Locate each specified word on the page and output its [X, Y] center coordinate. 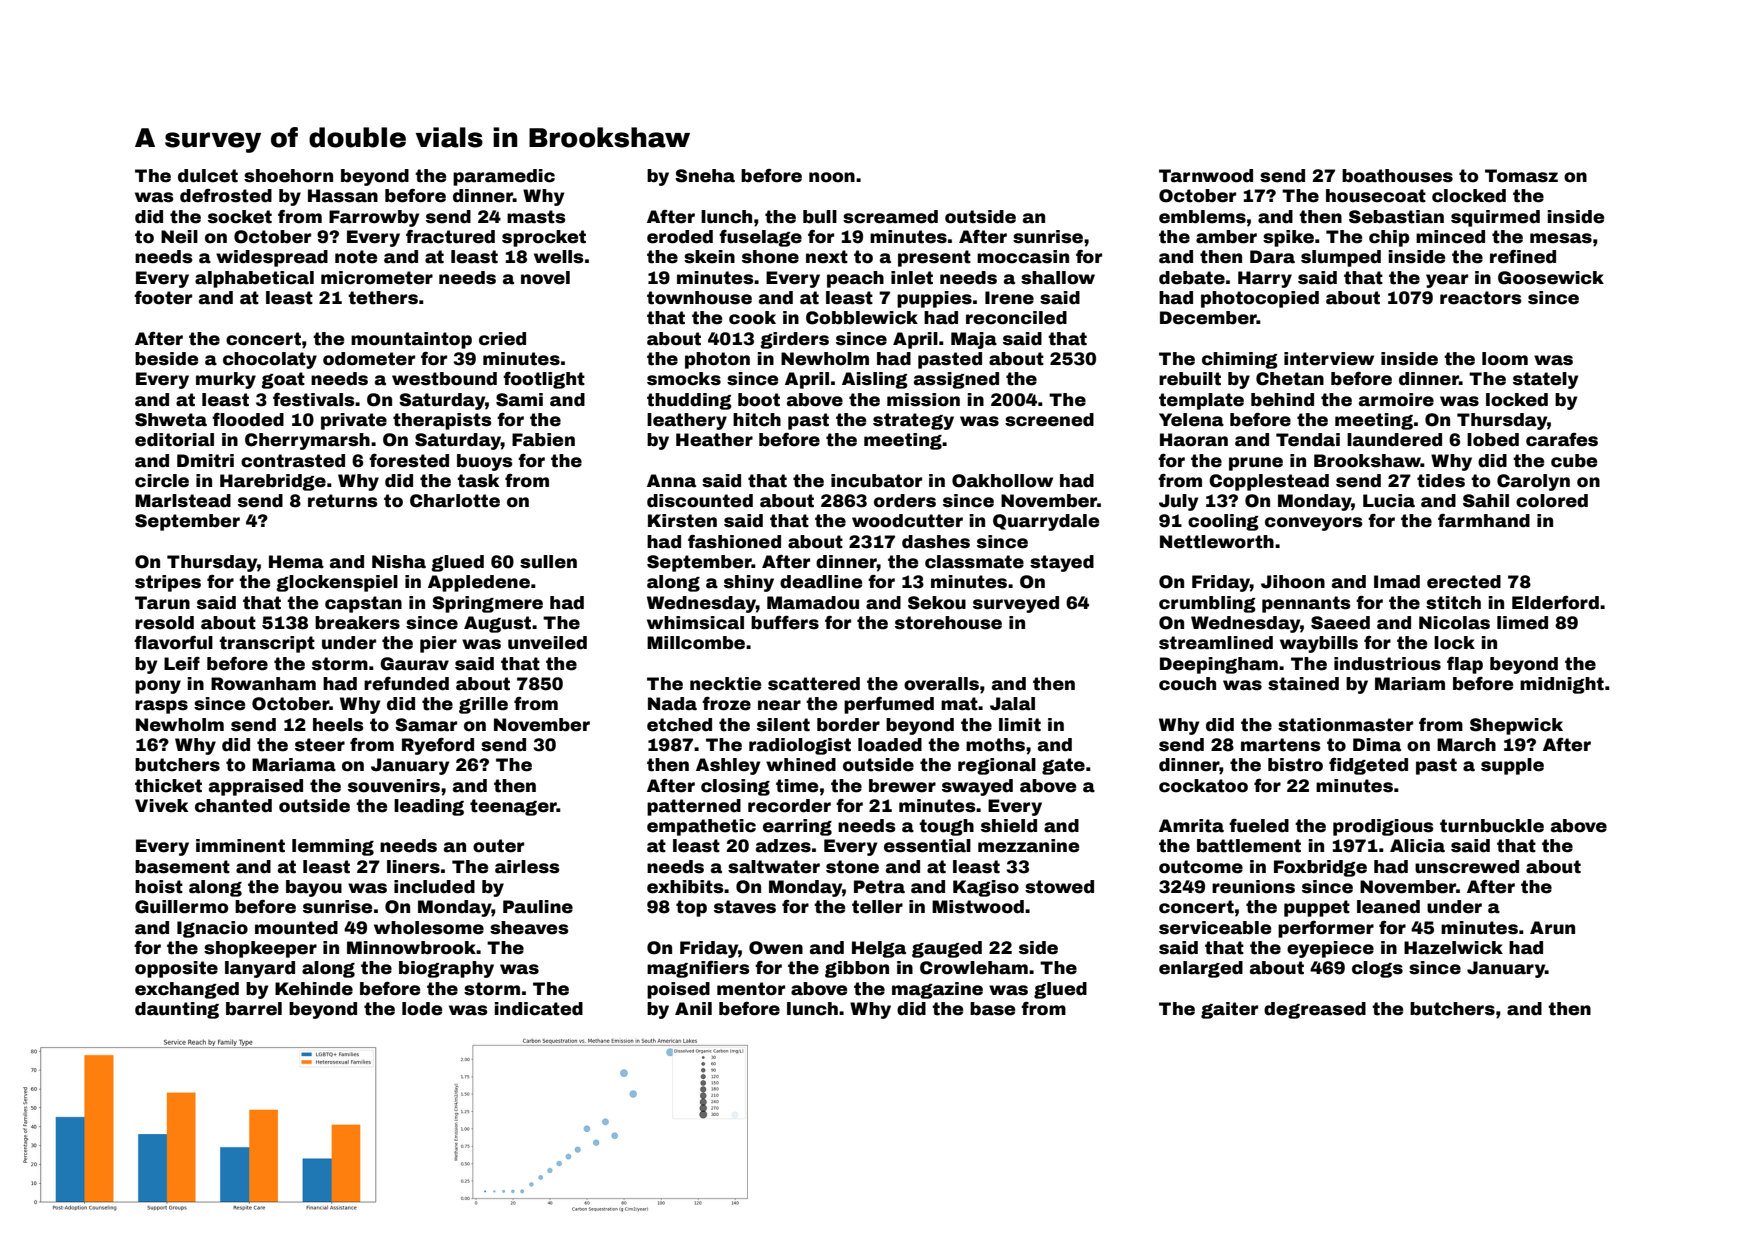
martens [1280, 745]
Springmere [487, 604]
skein [709, 257]
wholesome [429, 928]
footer [163, 297]
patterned [694, 807]
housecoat [1376, 196]
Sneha [705, 176]
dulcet [208, 176]
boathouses [1397, 176]
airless [527, 867]
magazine [937, 990]
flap [1465, 665]
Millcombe [696, 643]
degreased [1315, 1010]
